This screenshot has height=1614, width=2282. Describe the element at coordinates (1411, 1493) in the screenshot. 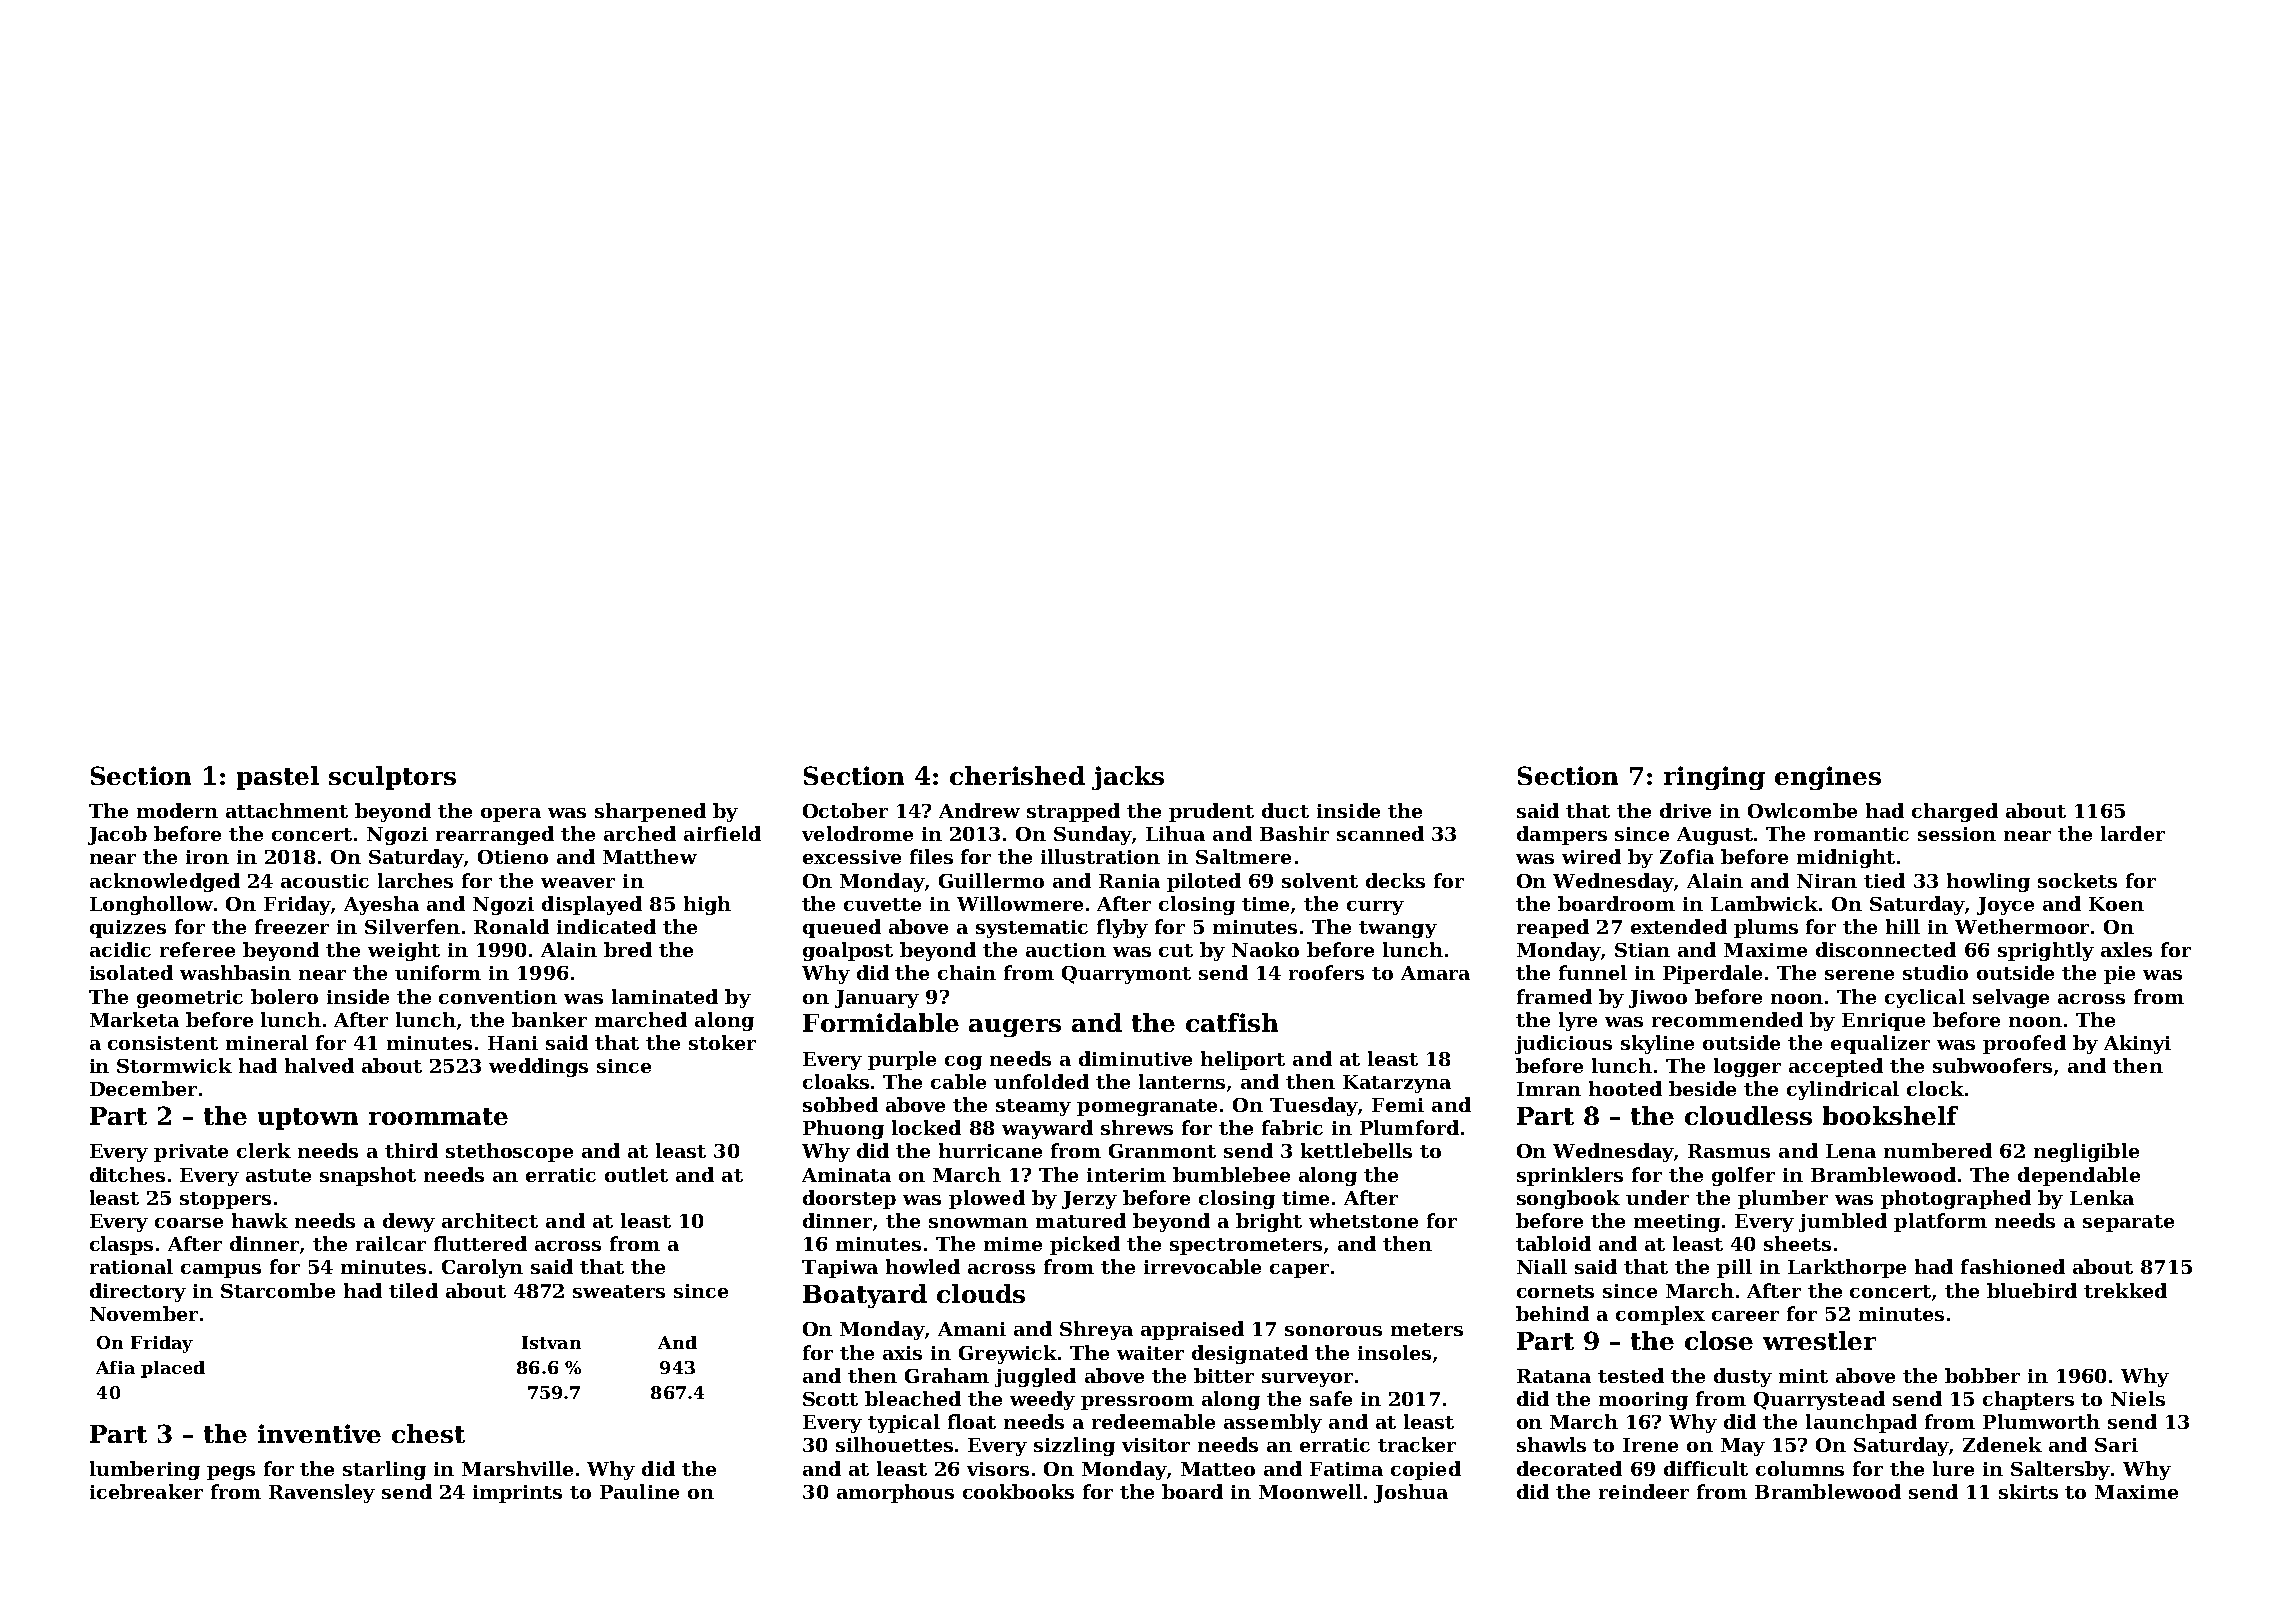

I see `Joshua` at that location.
